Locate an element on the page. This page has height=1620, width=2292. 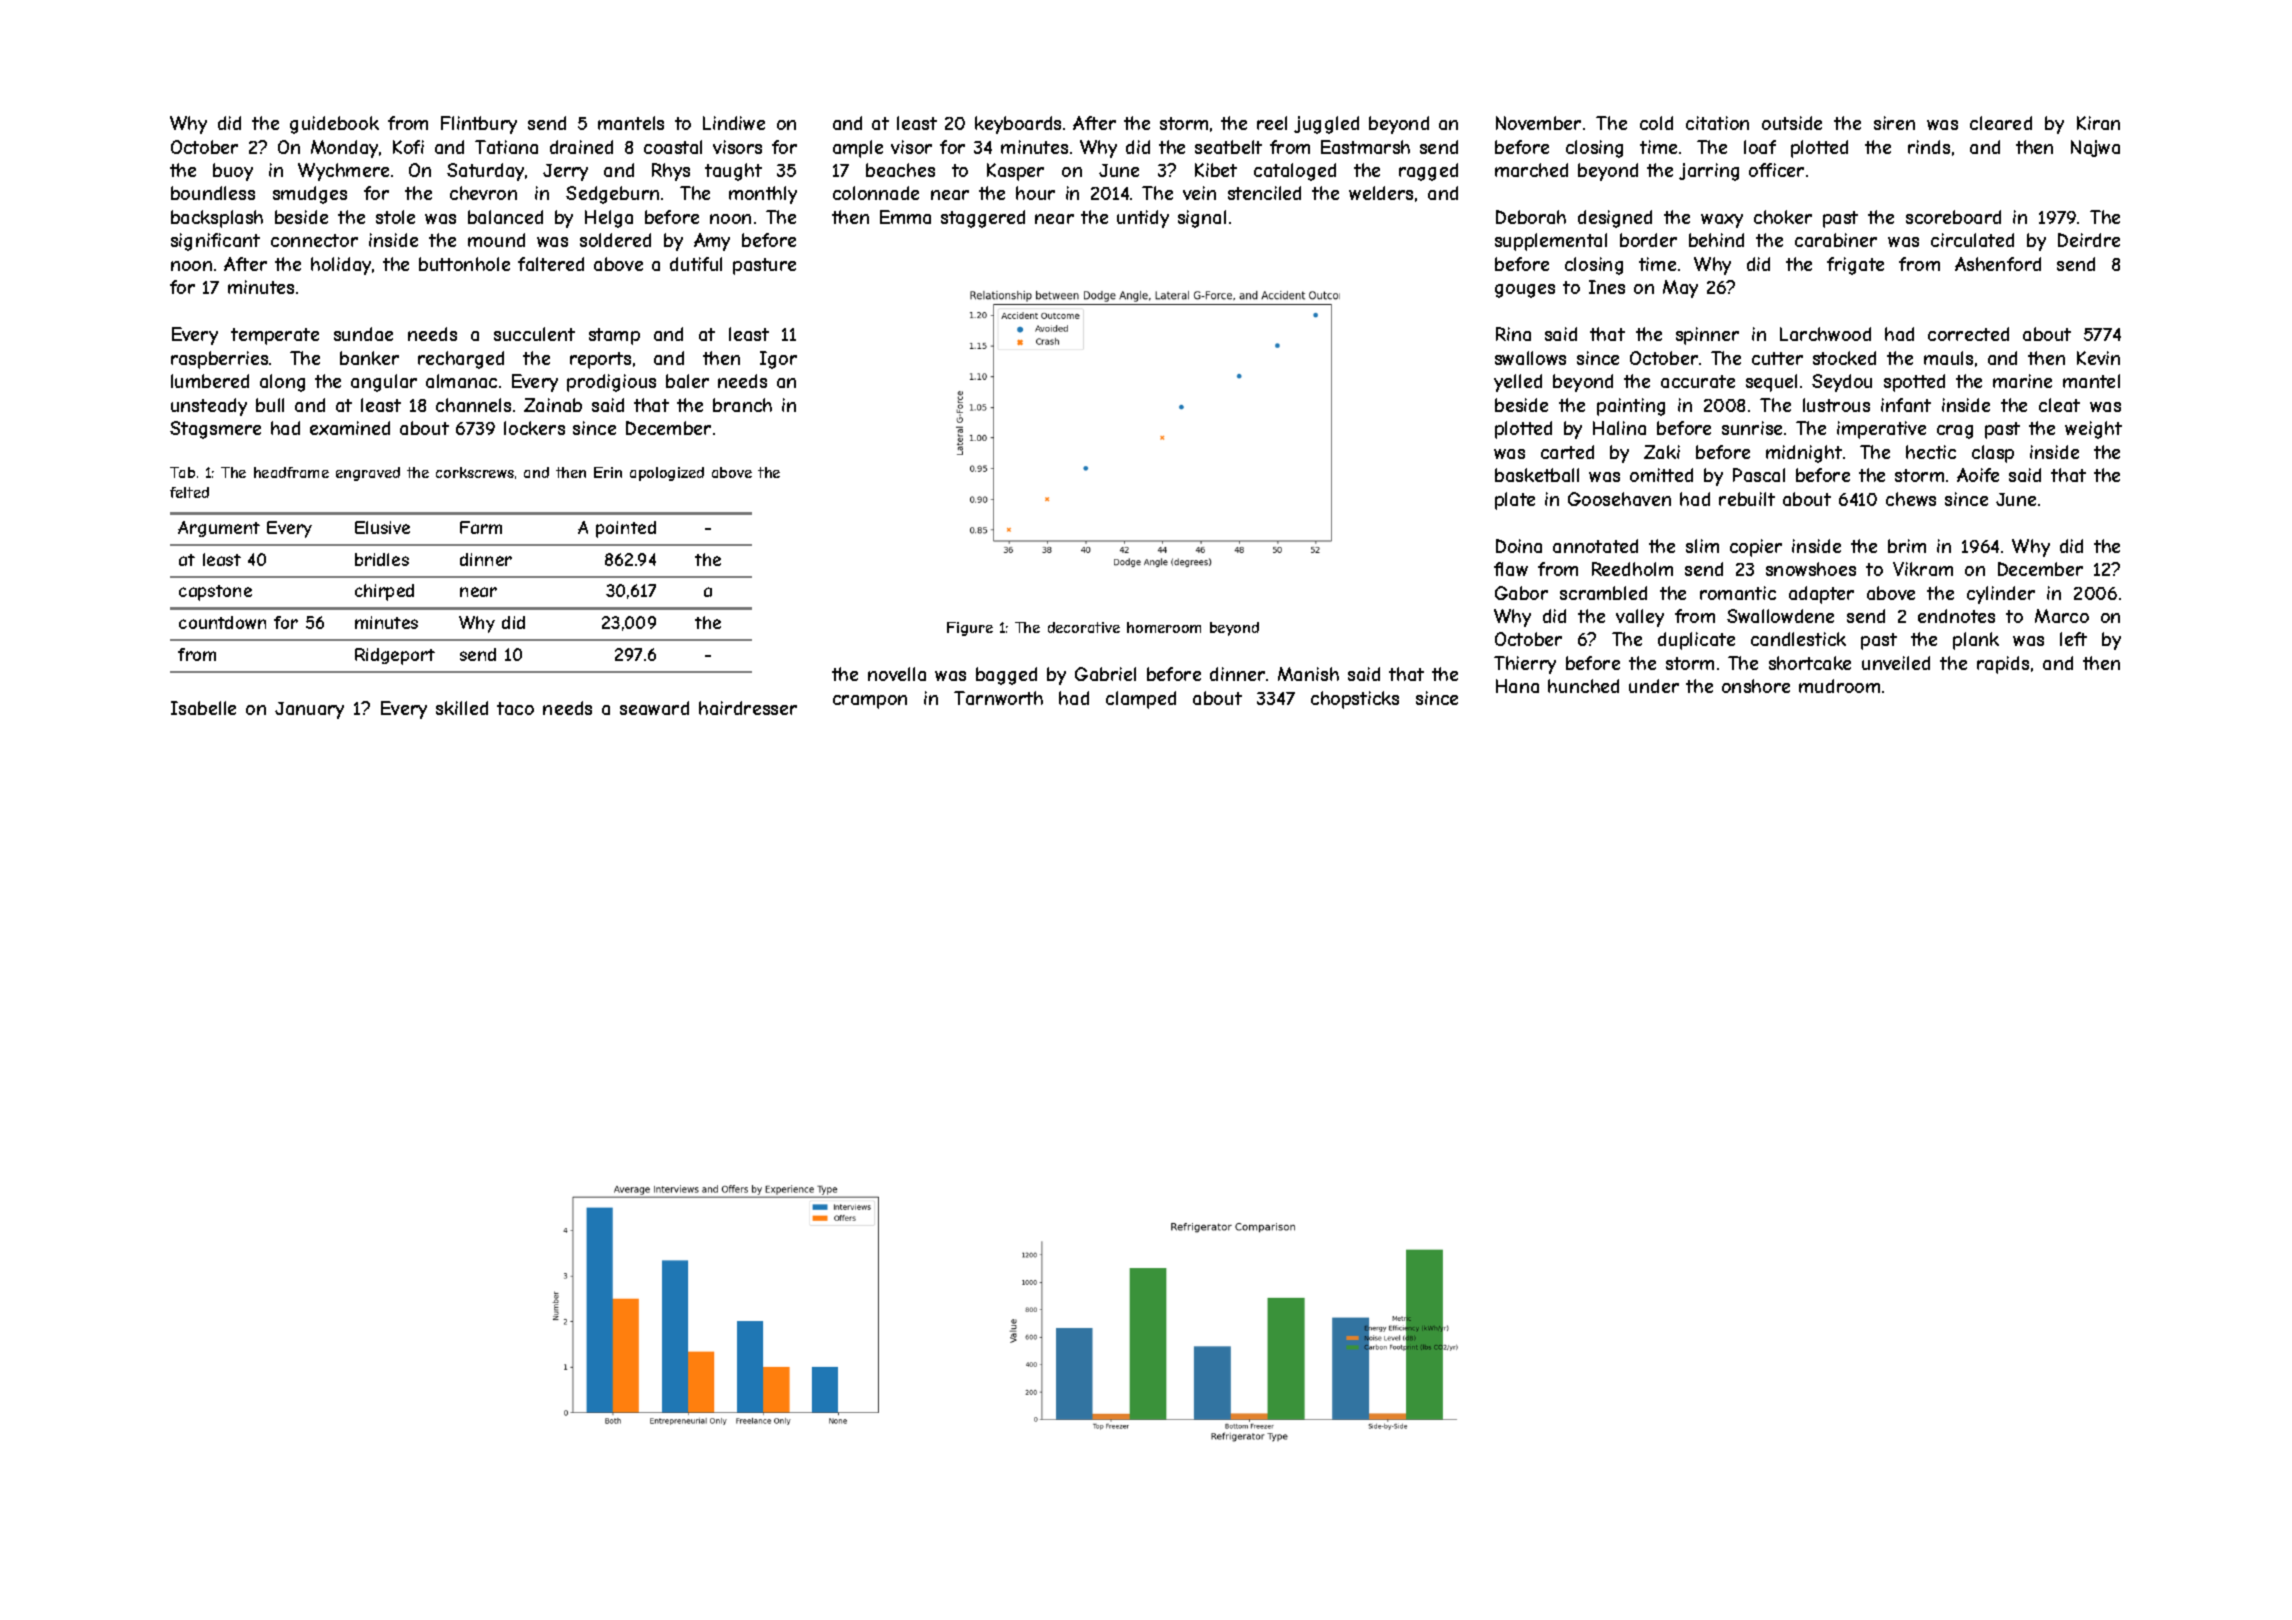
siren is located at coordinates (1894, 123).
